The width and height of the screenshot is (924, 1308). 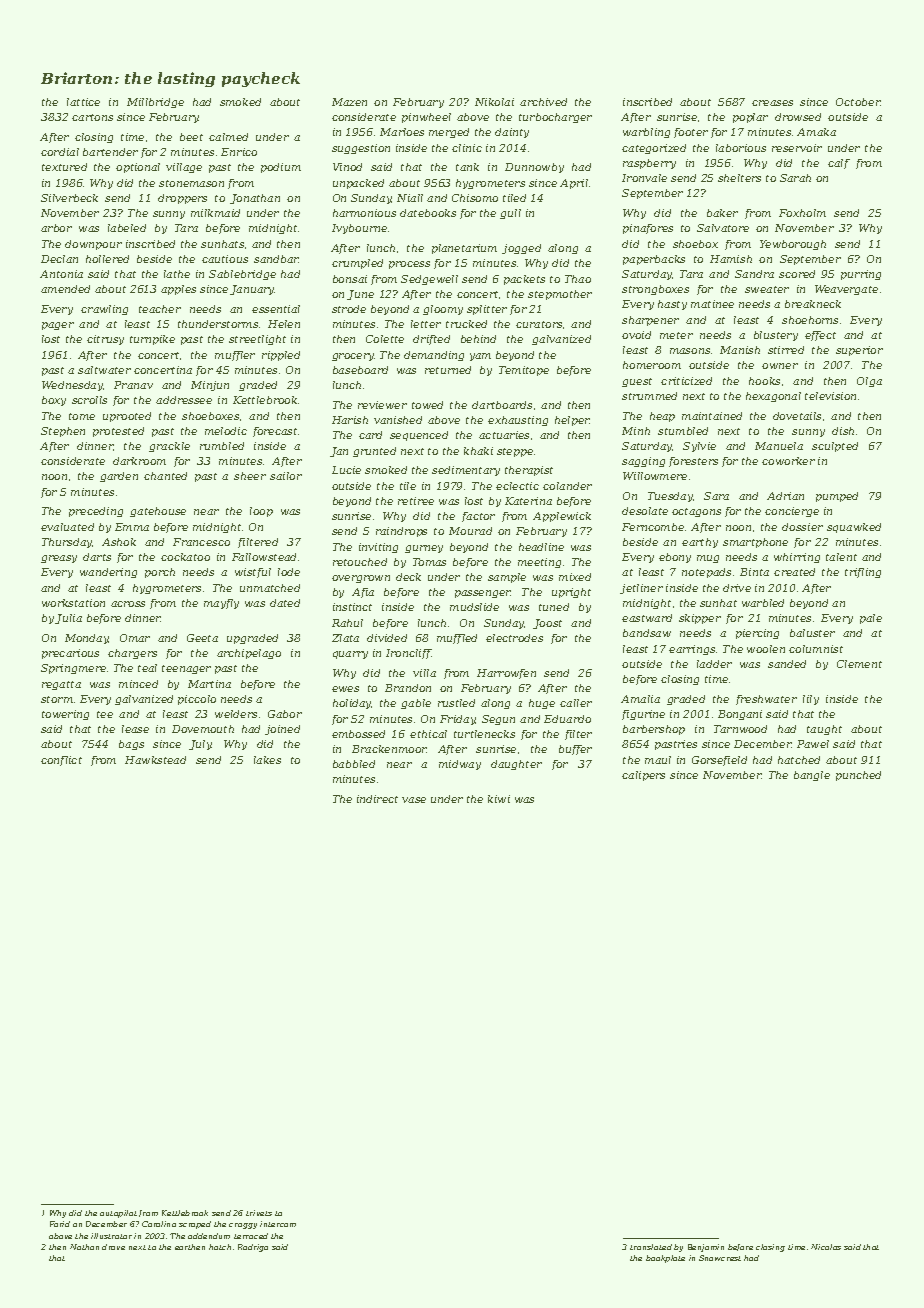 What do you see at coordinates (750, 118) in the screenshot?
I see `poplar` at bounding box center [750, 118].
